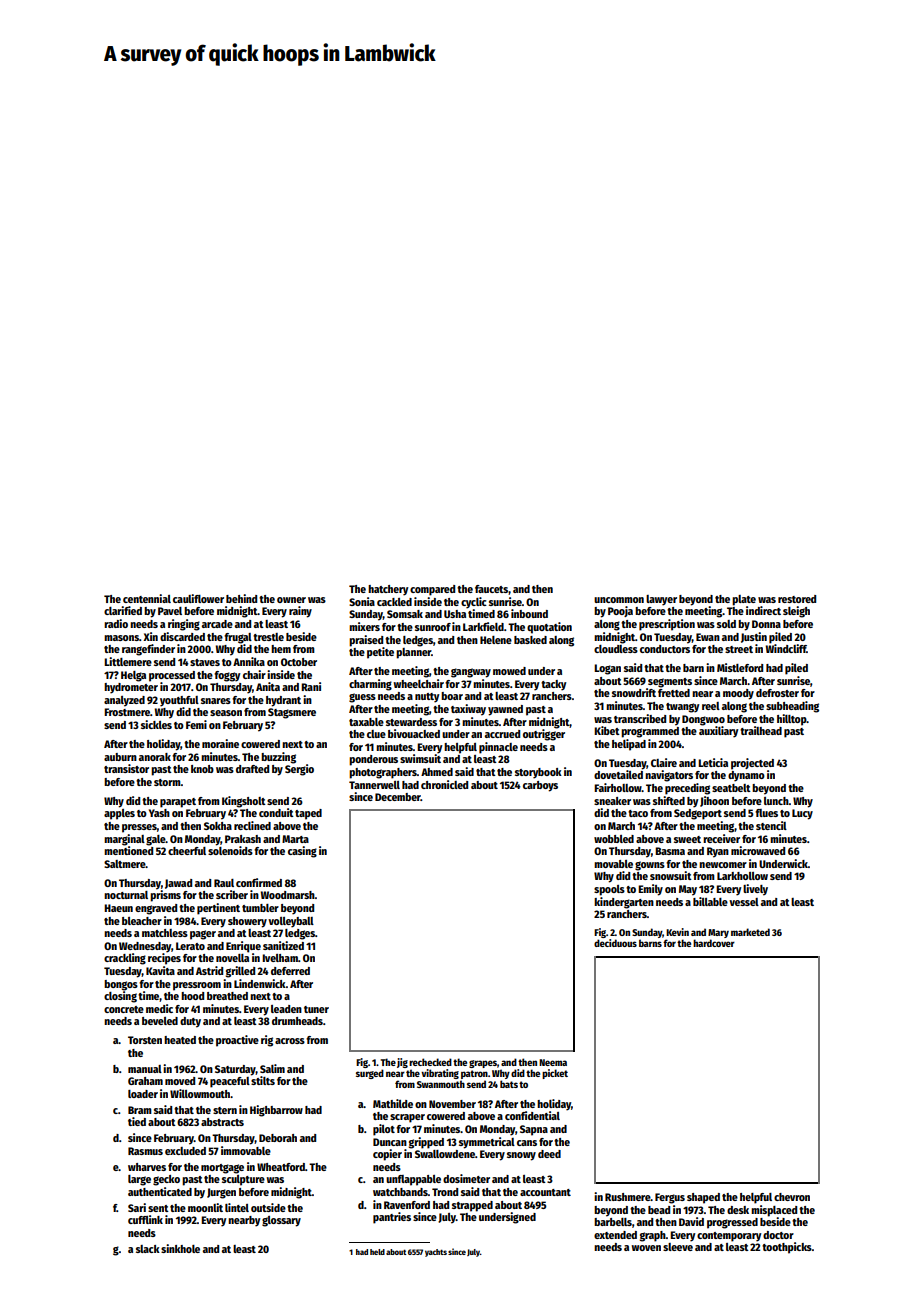 This screenshot has height=1308, width=924. What do you see at coordinates (148, 1249) in the screenshot?
I see `slack` at bounding box center [148, 1249].
